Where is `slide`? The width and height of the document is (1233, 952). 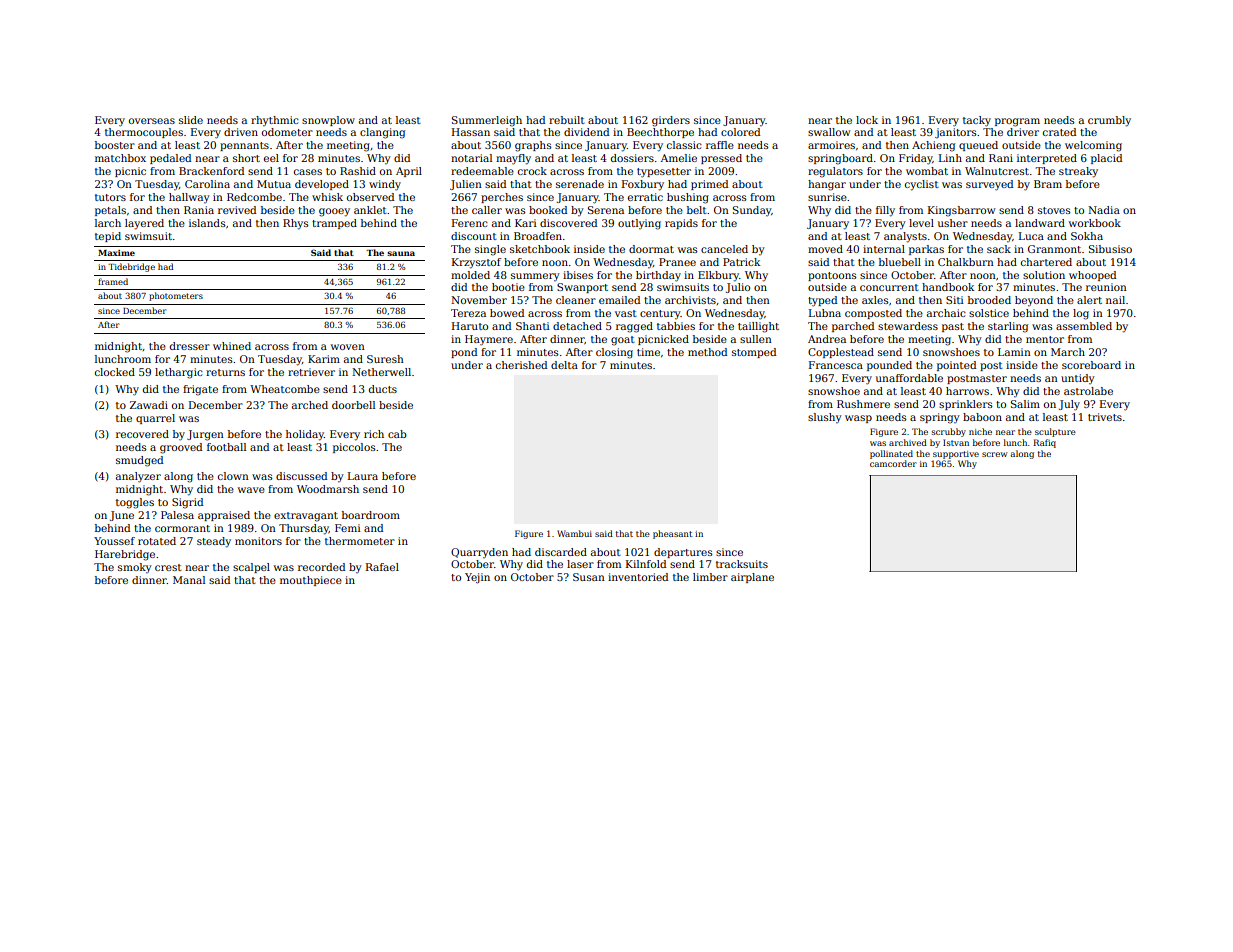 slide is located at coordinates (191, 120).
